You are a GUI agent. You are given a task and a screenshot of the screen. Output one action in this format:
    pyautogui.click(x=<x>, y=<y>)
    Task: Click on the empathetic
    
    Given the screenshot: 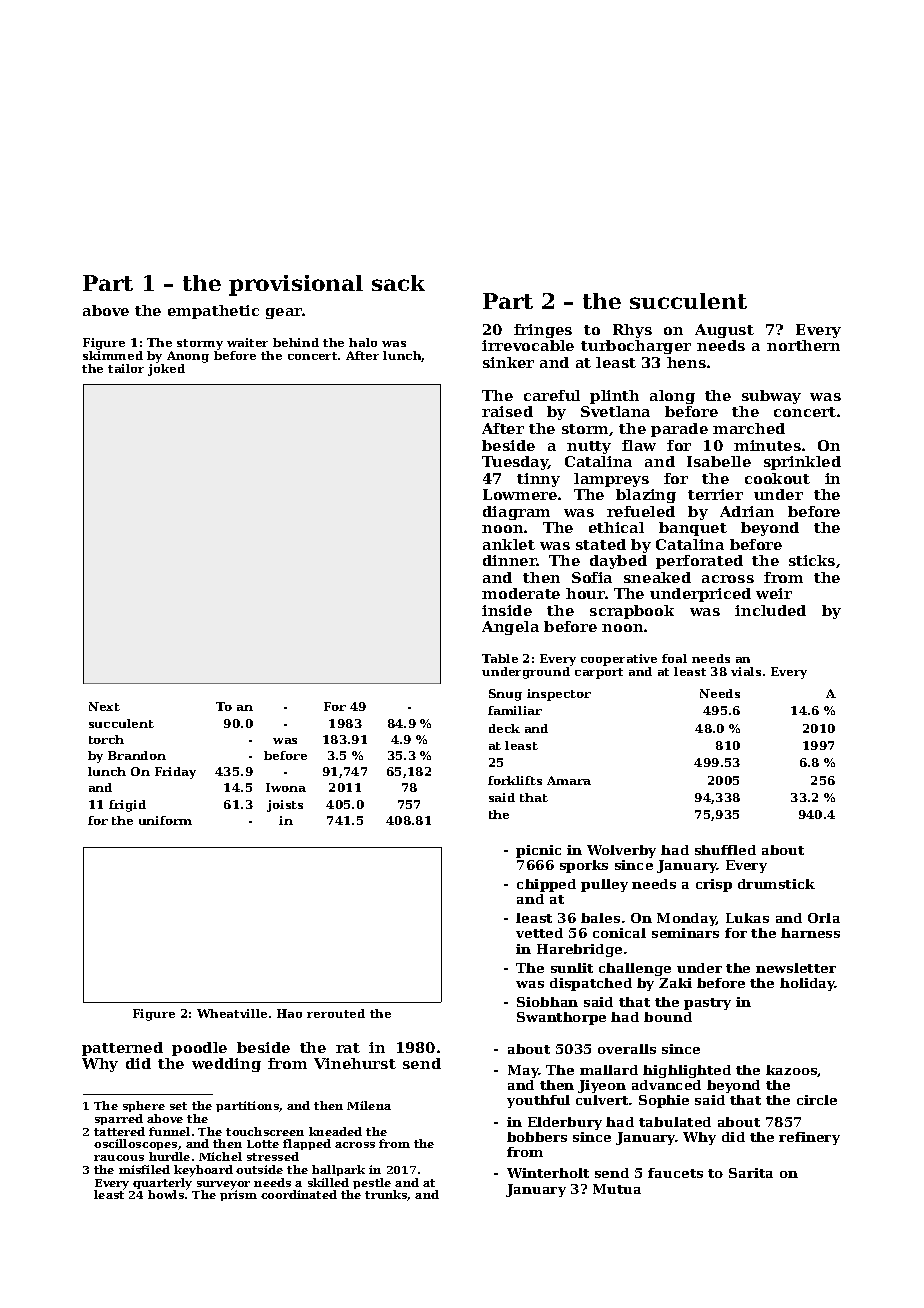 What is the action you would take?
    pyautogui.click(x=213, y=312)
